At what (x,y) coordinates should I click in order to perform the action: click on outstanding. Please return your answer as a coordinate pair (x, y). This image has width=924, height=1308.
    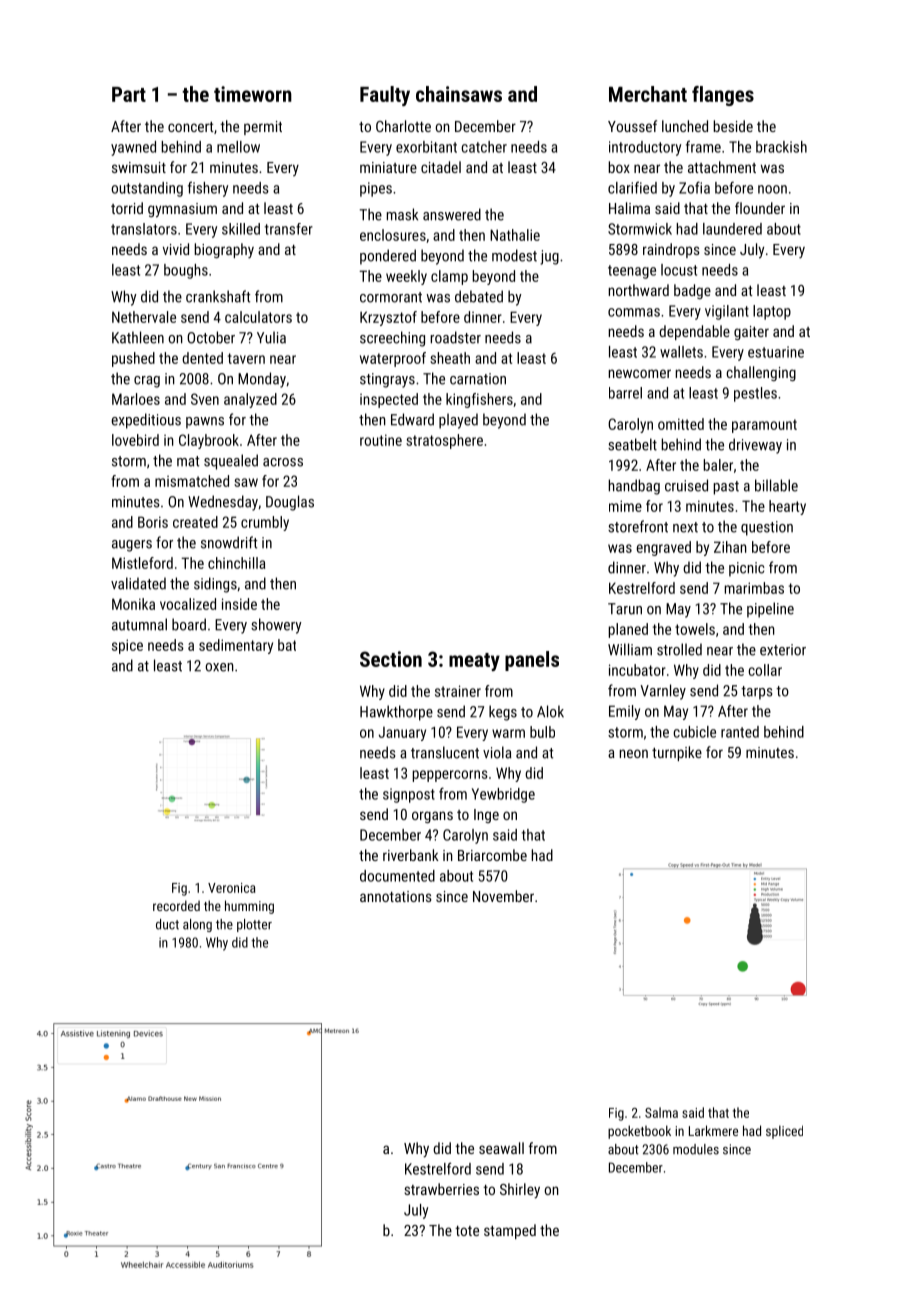
    Looking at the image, I should click on (147, 189).
